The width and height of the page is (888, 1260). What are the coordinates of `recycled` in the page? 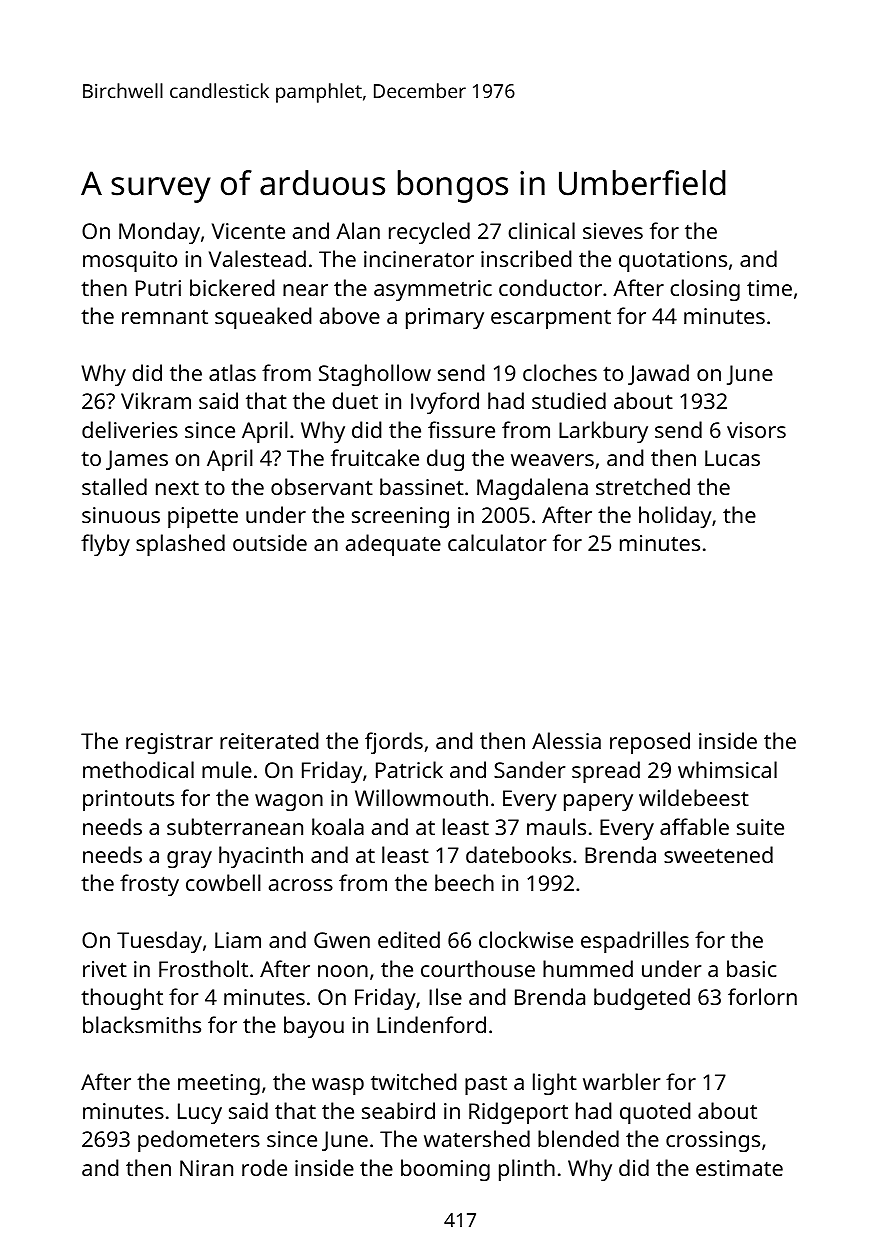 It's located at (429, 233).
